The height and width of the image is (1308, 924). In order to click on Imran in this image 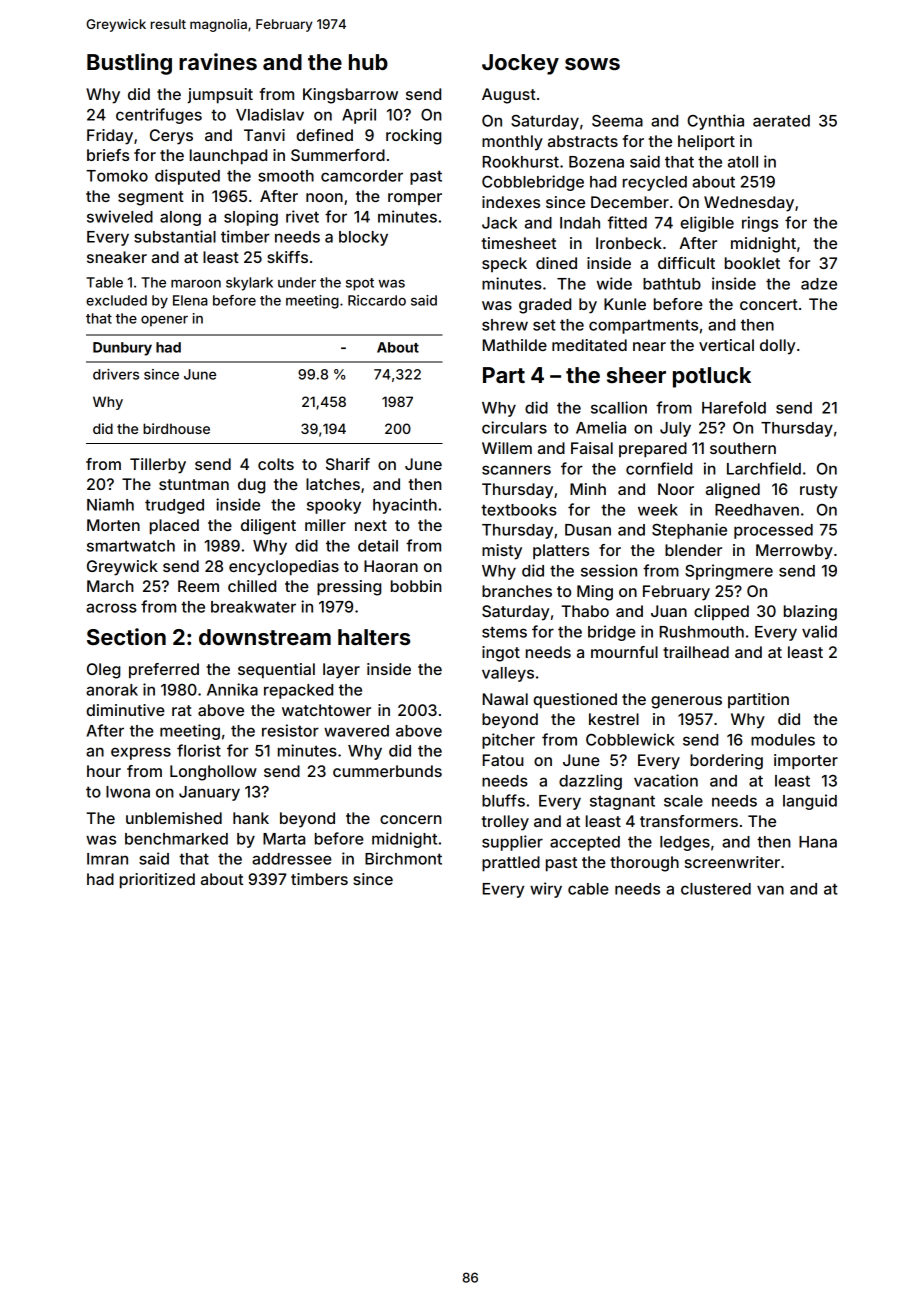, I will do `click(107, 859)`.
